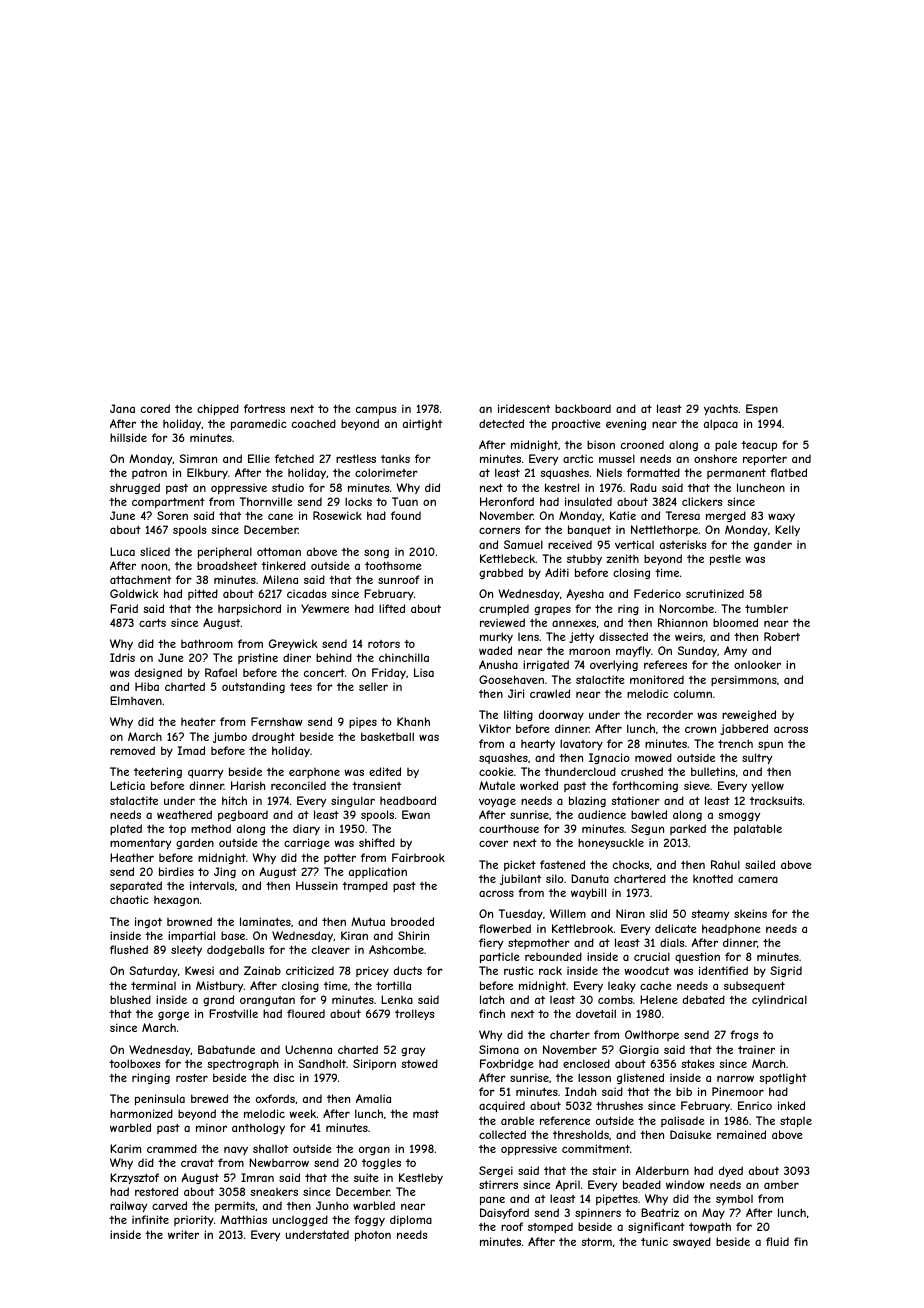 This image has width=924, height=1308. I want to click on pitted, so click(203, 594).
